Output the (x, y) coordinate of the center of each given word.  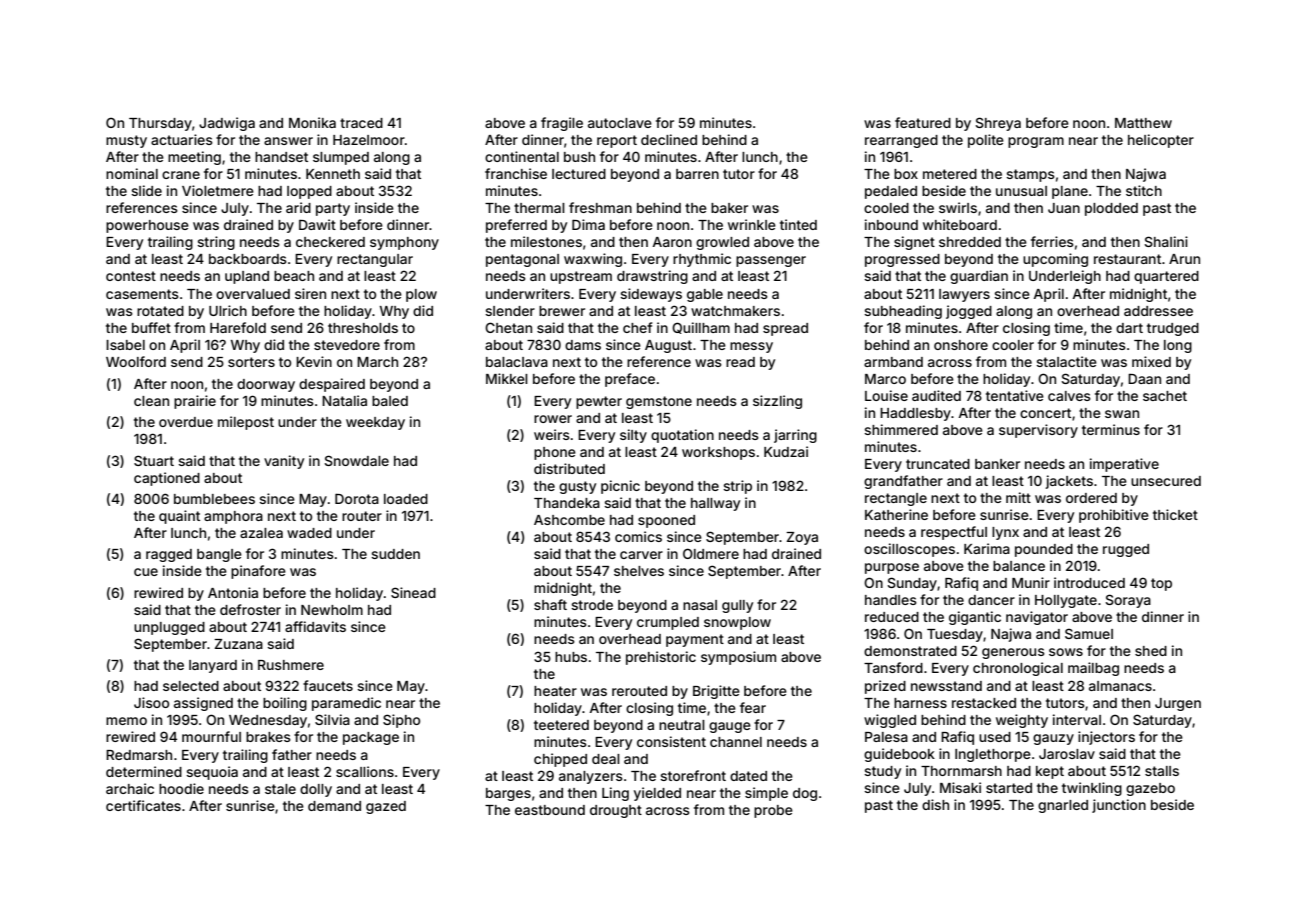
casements (142, 294)
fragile (562, 124)
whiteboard (960, 224)
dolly (316, 790)
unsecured (1166, 481)
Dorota (357, 498)
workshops (718, 453)
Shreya (998, 124)
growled (722, 243)
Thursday (160, 124)
